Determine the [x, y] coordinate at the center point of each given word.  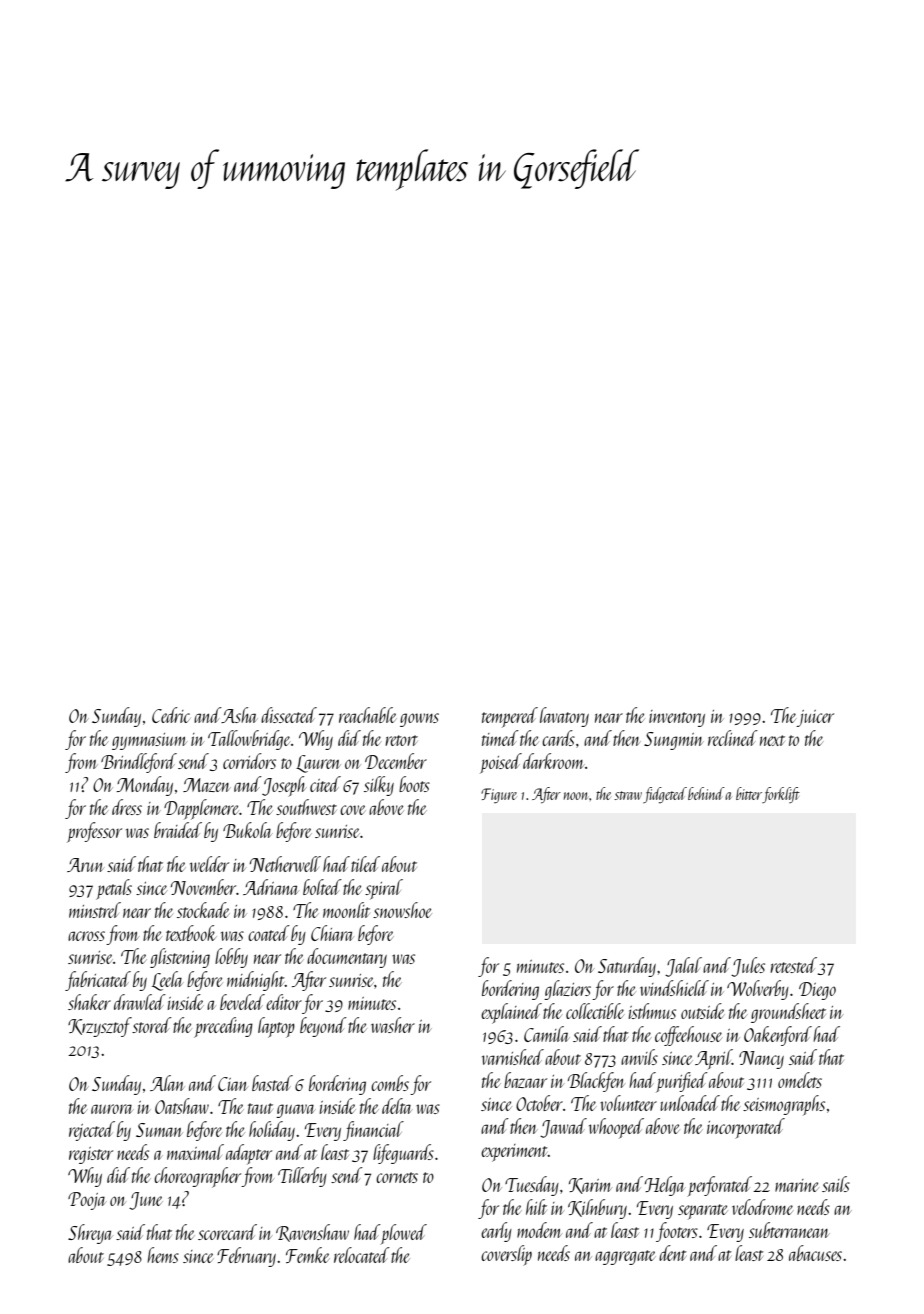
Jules [748, 967]
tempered [510, 717]
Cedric [171, 715]
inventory [677, 718]
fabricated [98, 981]
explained [511, 1013]
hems [163, 1255]
